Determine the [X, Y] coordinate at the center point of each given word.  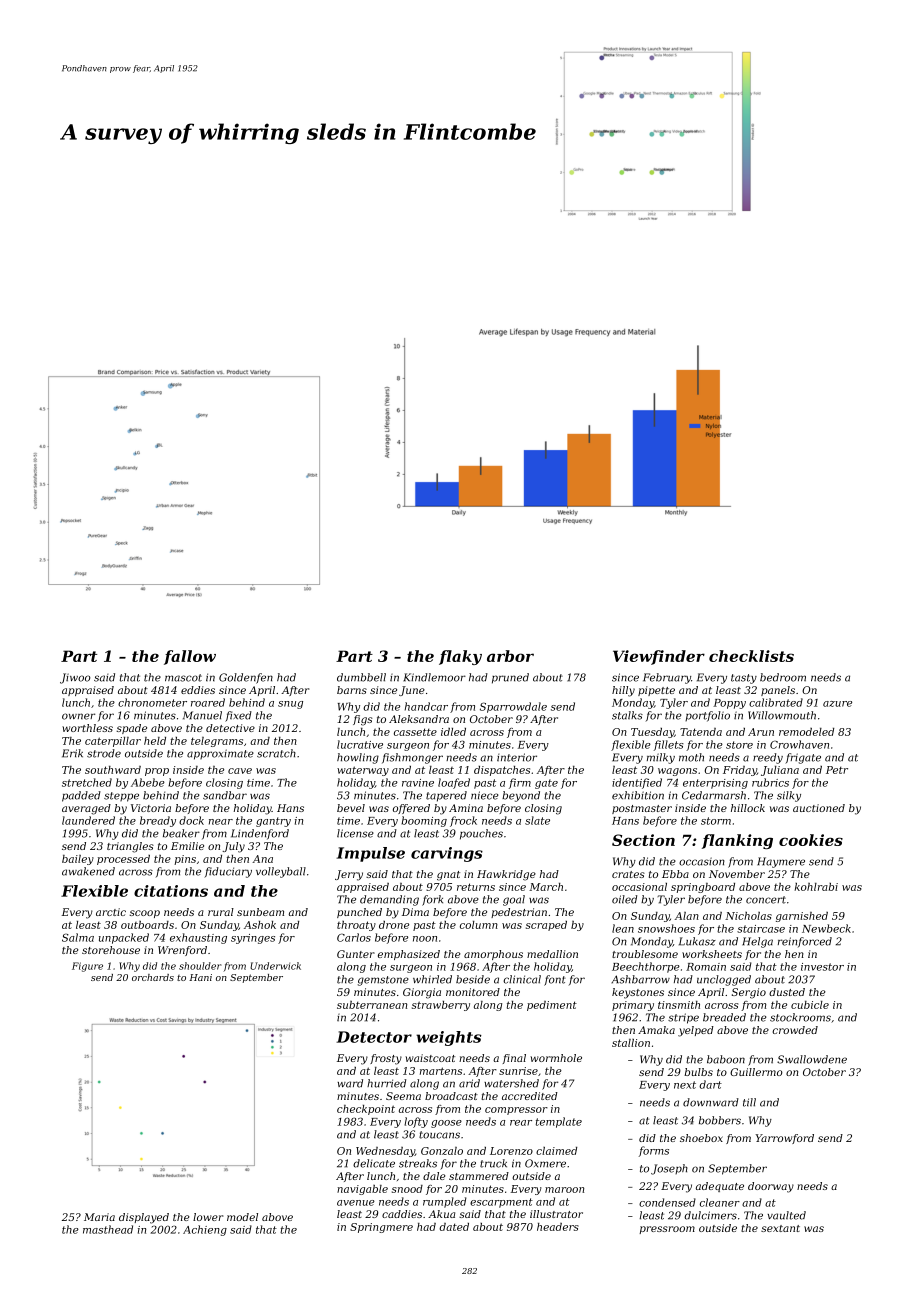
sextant [780, 1228]
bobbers [720, 1120]
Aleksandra [419, 719]
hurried [386, 1083]
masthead [108, 1229]
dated [454, 1227]
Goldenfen [246, 678]
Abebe [148, 782]
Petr [837, 770]
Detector [374, 1037]
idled [453, 732]
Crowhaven [799, 744]
